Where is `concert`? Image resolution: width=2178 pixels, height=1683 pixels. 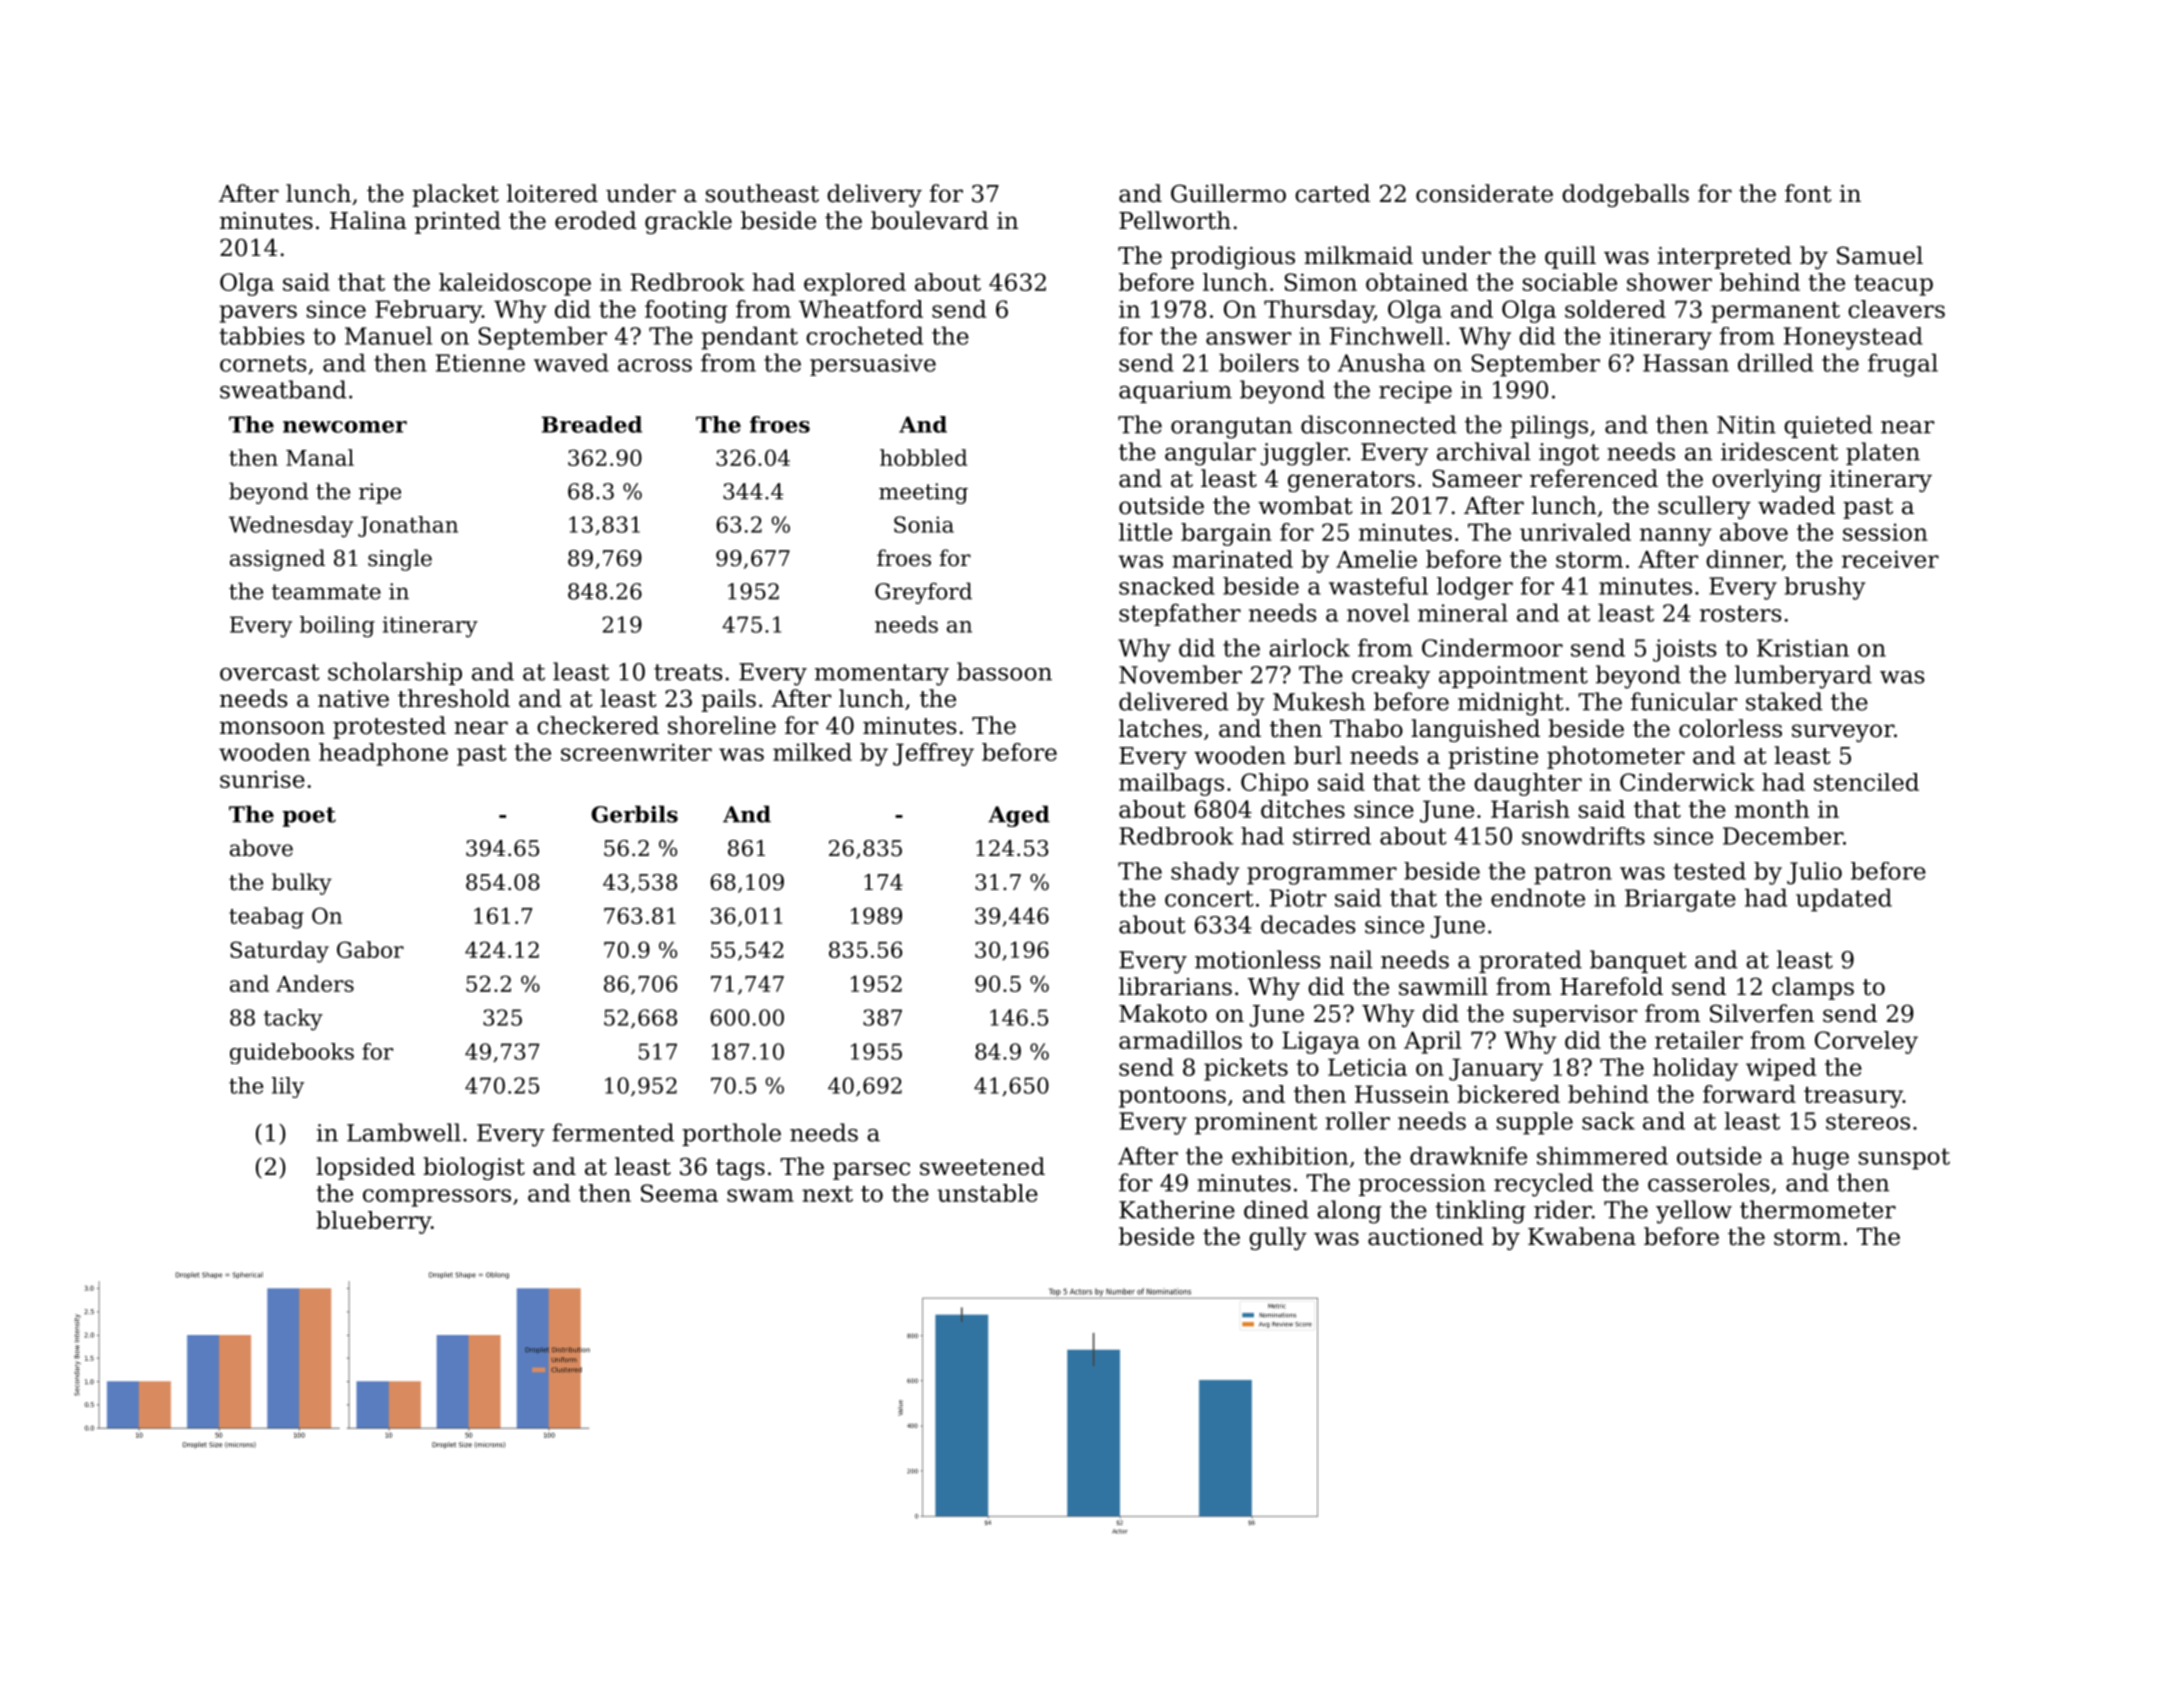
concert is located at coordinates (1209, 898).
